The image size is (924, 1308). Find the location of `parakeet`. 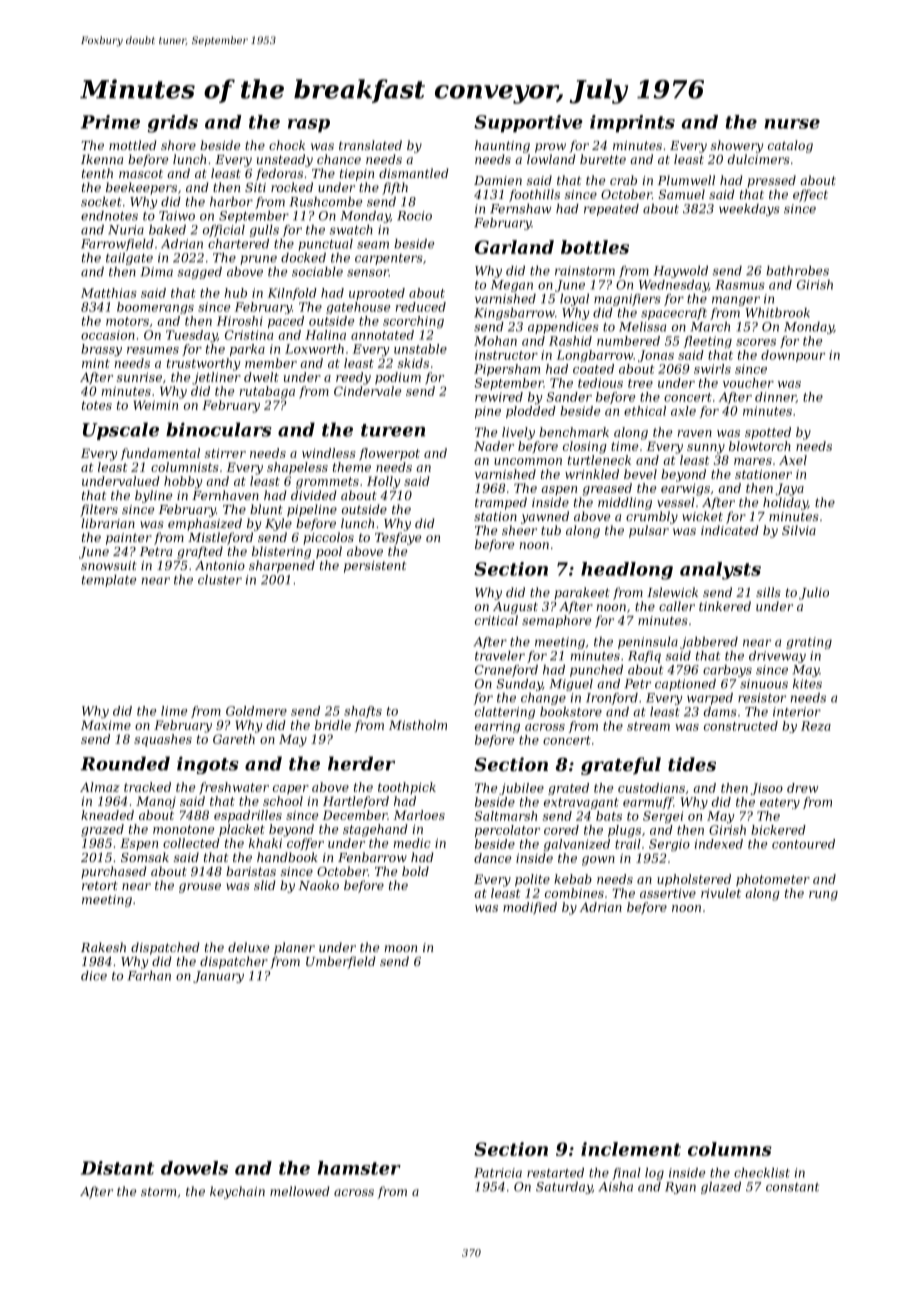

parakeet is located at coordinates (582, 593).
